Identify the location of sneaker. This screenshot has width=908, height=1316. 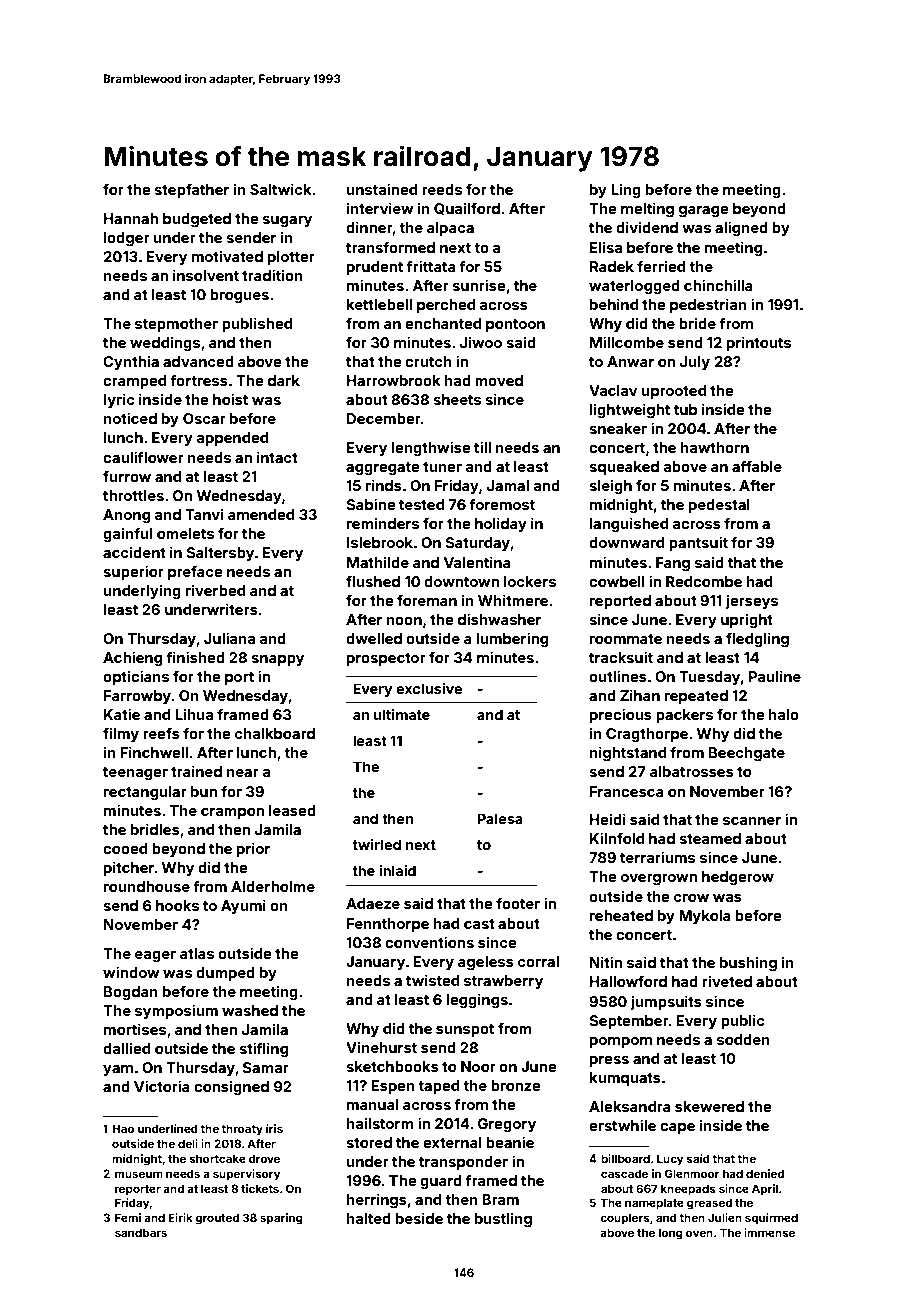
(618, 428).
